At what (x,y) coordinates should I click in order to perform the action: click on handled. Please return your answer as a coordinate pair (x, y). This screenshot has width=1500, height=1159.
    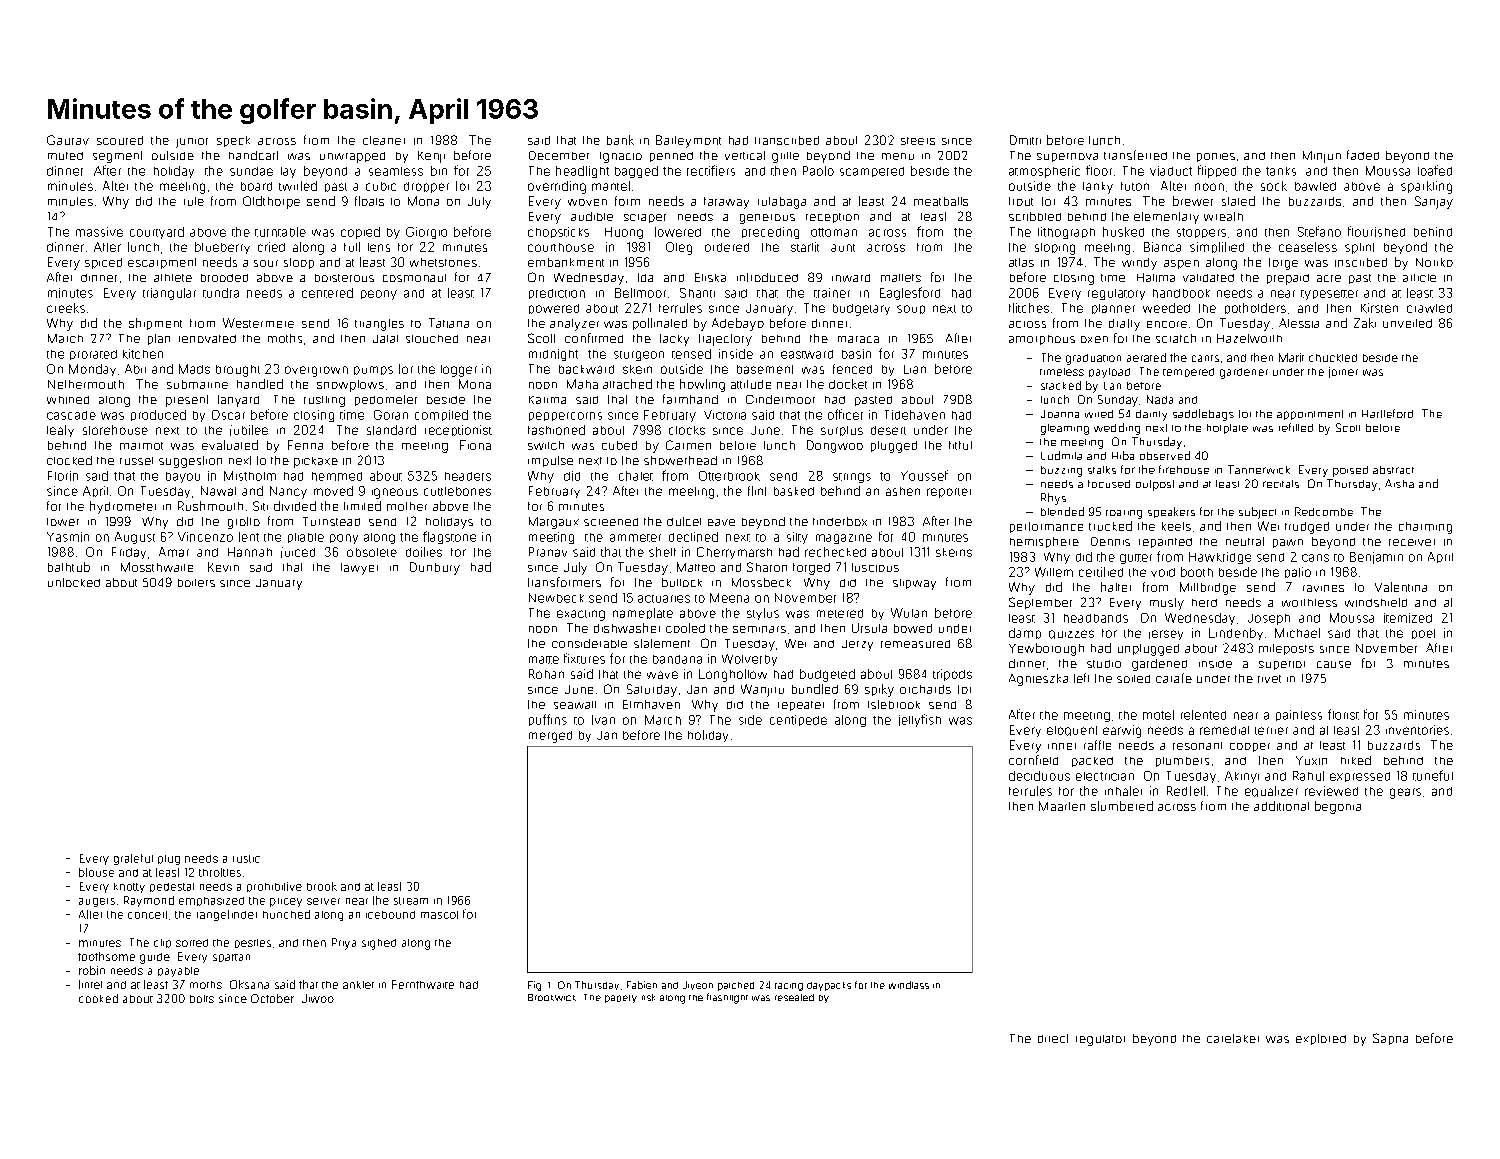
    Looking at the image, I should click on (260, 384).
